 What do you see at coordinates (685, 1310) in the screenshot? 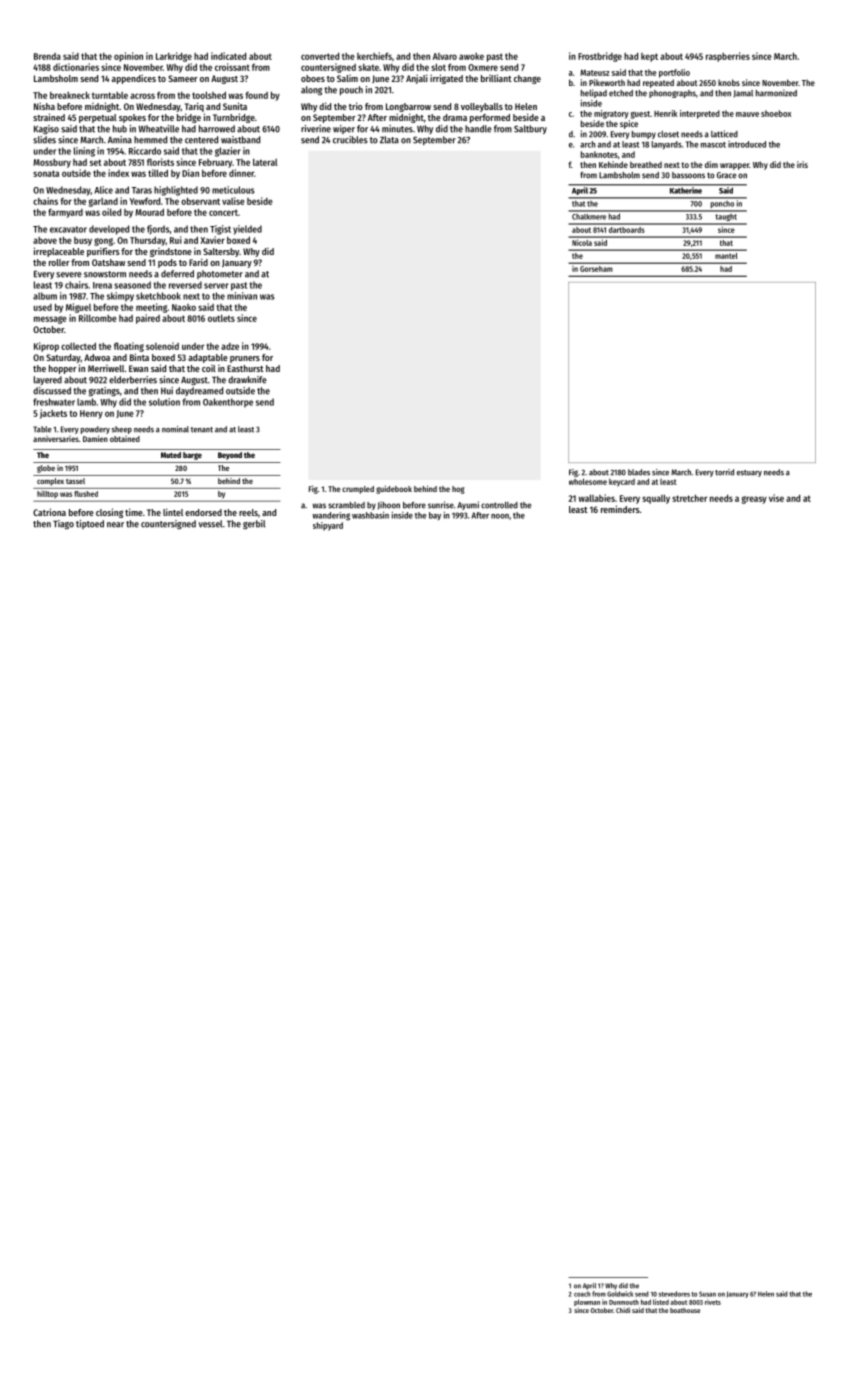
I see `boathouse` at bounding box center [685, 1310].
